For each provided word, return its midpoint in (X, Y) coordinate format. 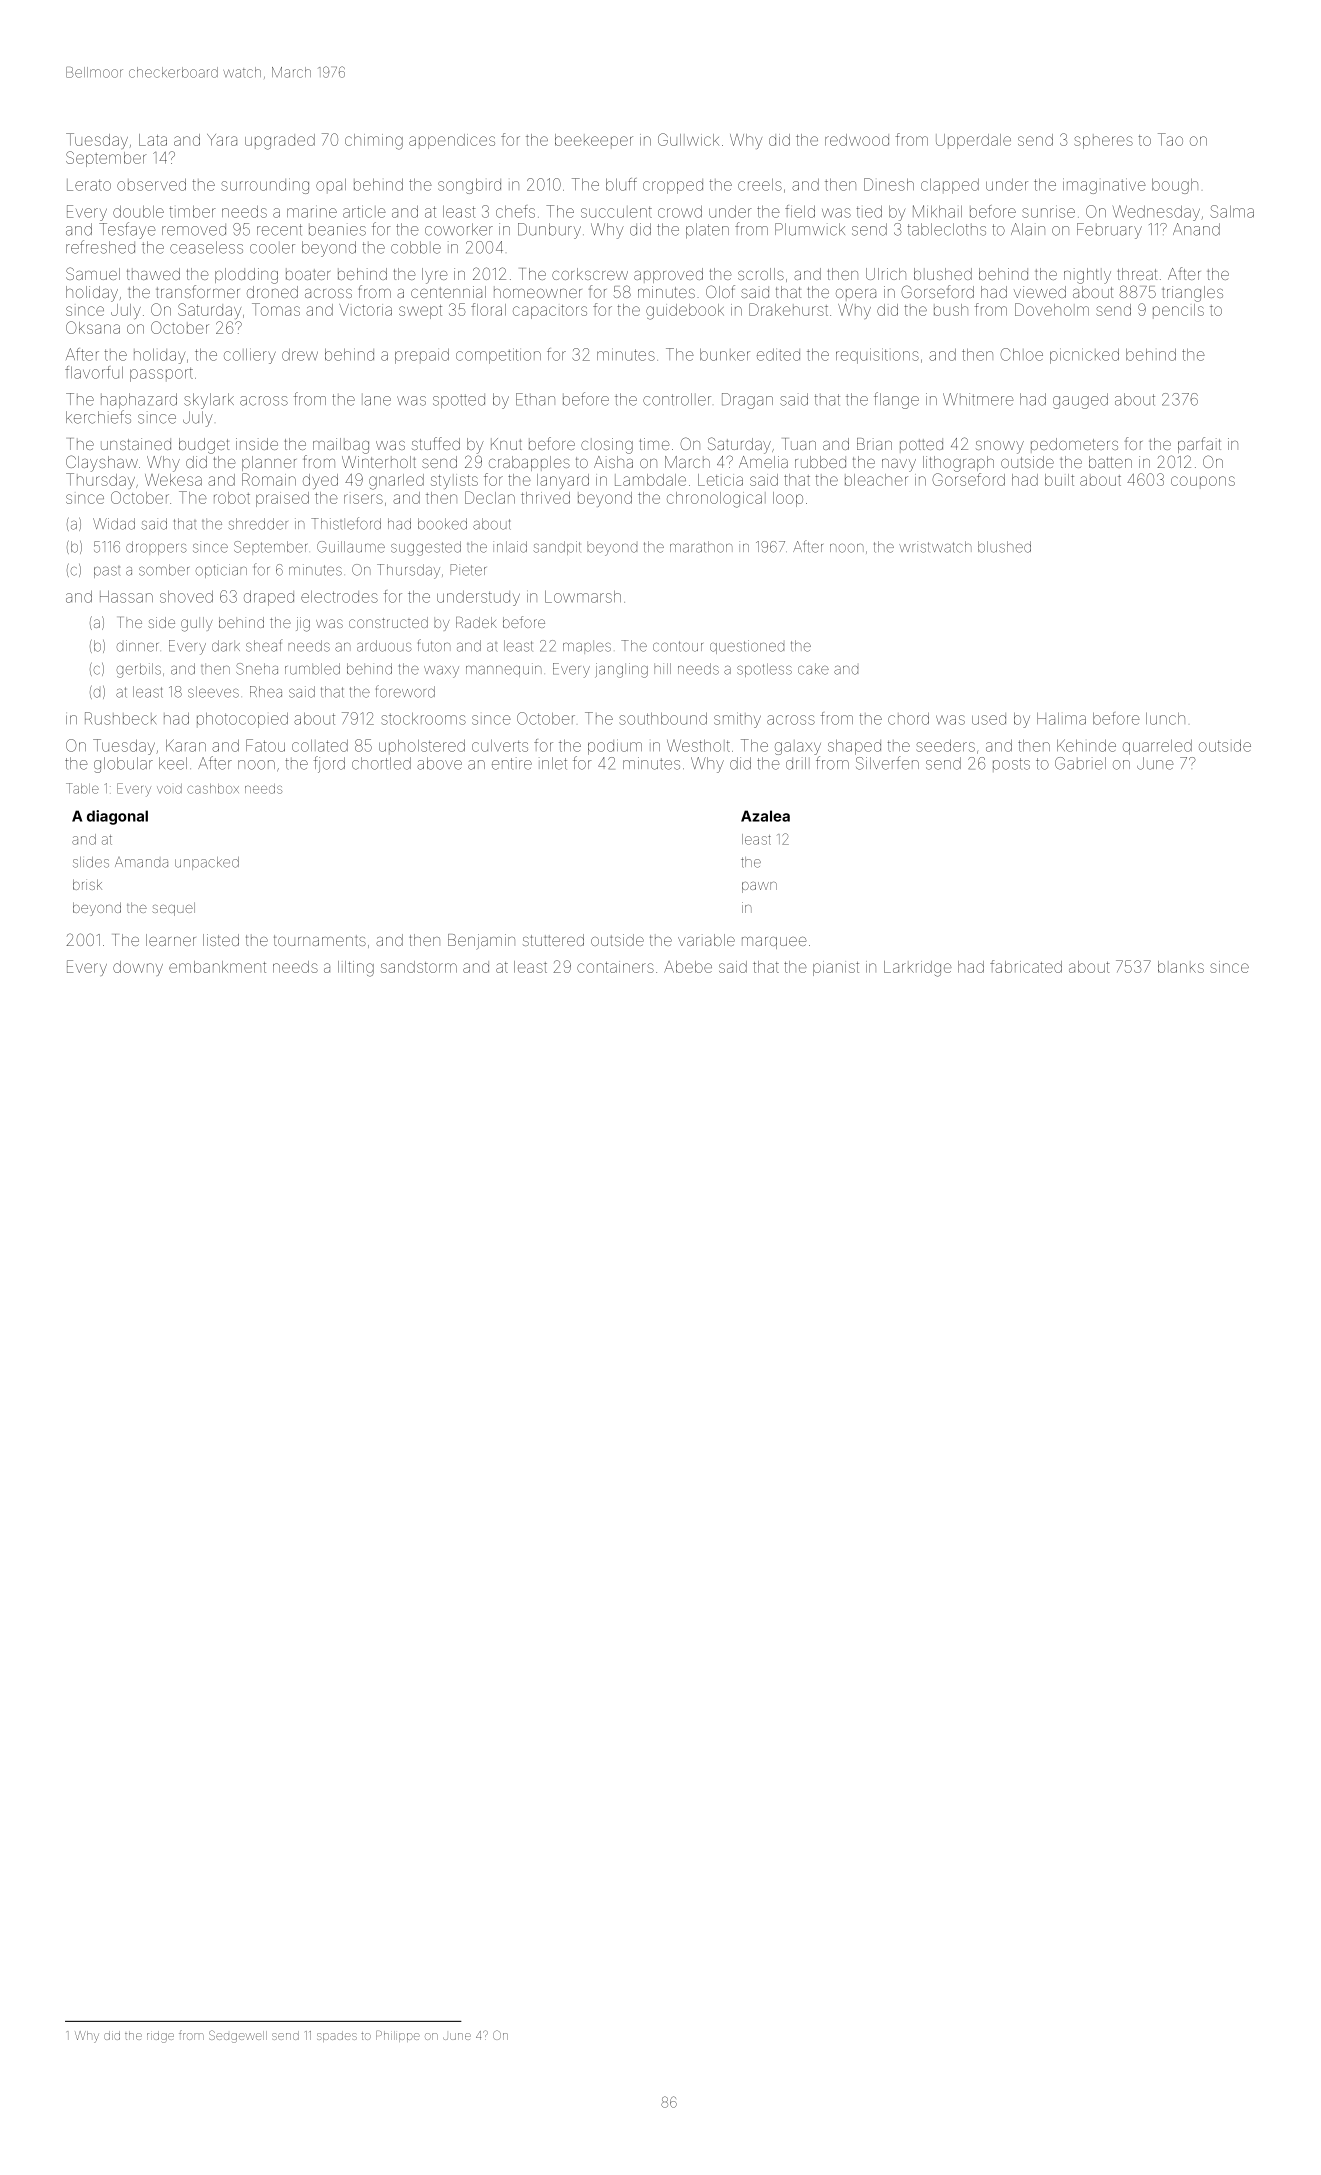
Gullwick (688, 139)
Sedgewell (238, 2036)
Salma (1232, 211)
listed (221, 940)
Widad (114, 524)
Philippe (398, 2036)
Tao (1170, 139)
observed (151, 185)
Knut (506, 444)
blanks (1181, 967)
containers (615, 967)
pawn (759, 887)
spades (337, 2036)
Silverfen (887, 763)
